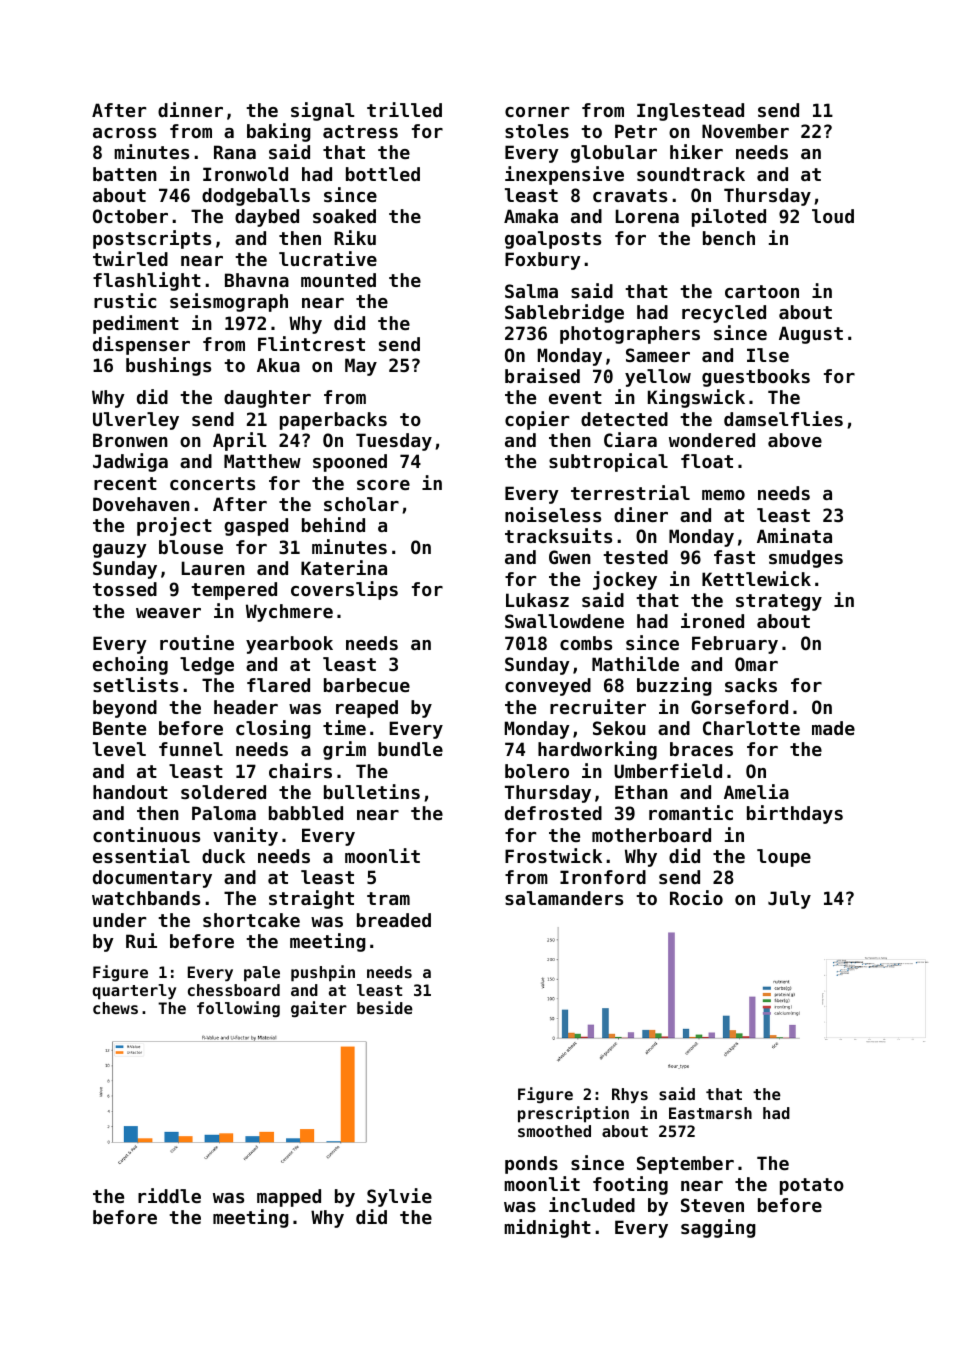 The height and width of the image is (1356, 956). Describe the element at coordinates (575, 397) in the image. I see `event` at that location.
